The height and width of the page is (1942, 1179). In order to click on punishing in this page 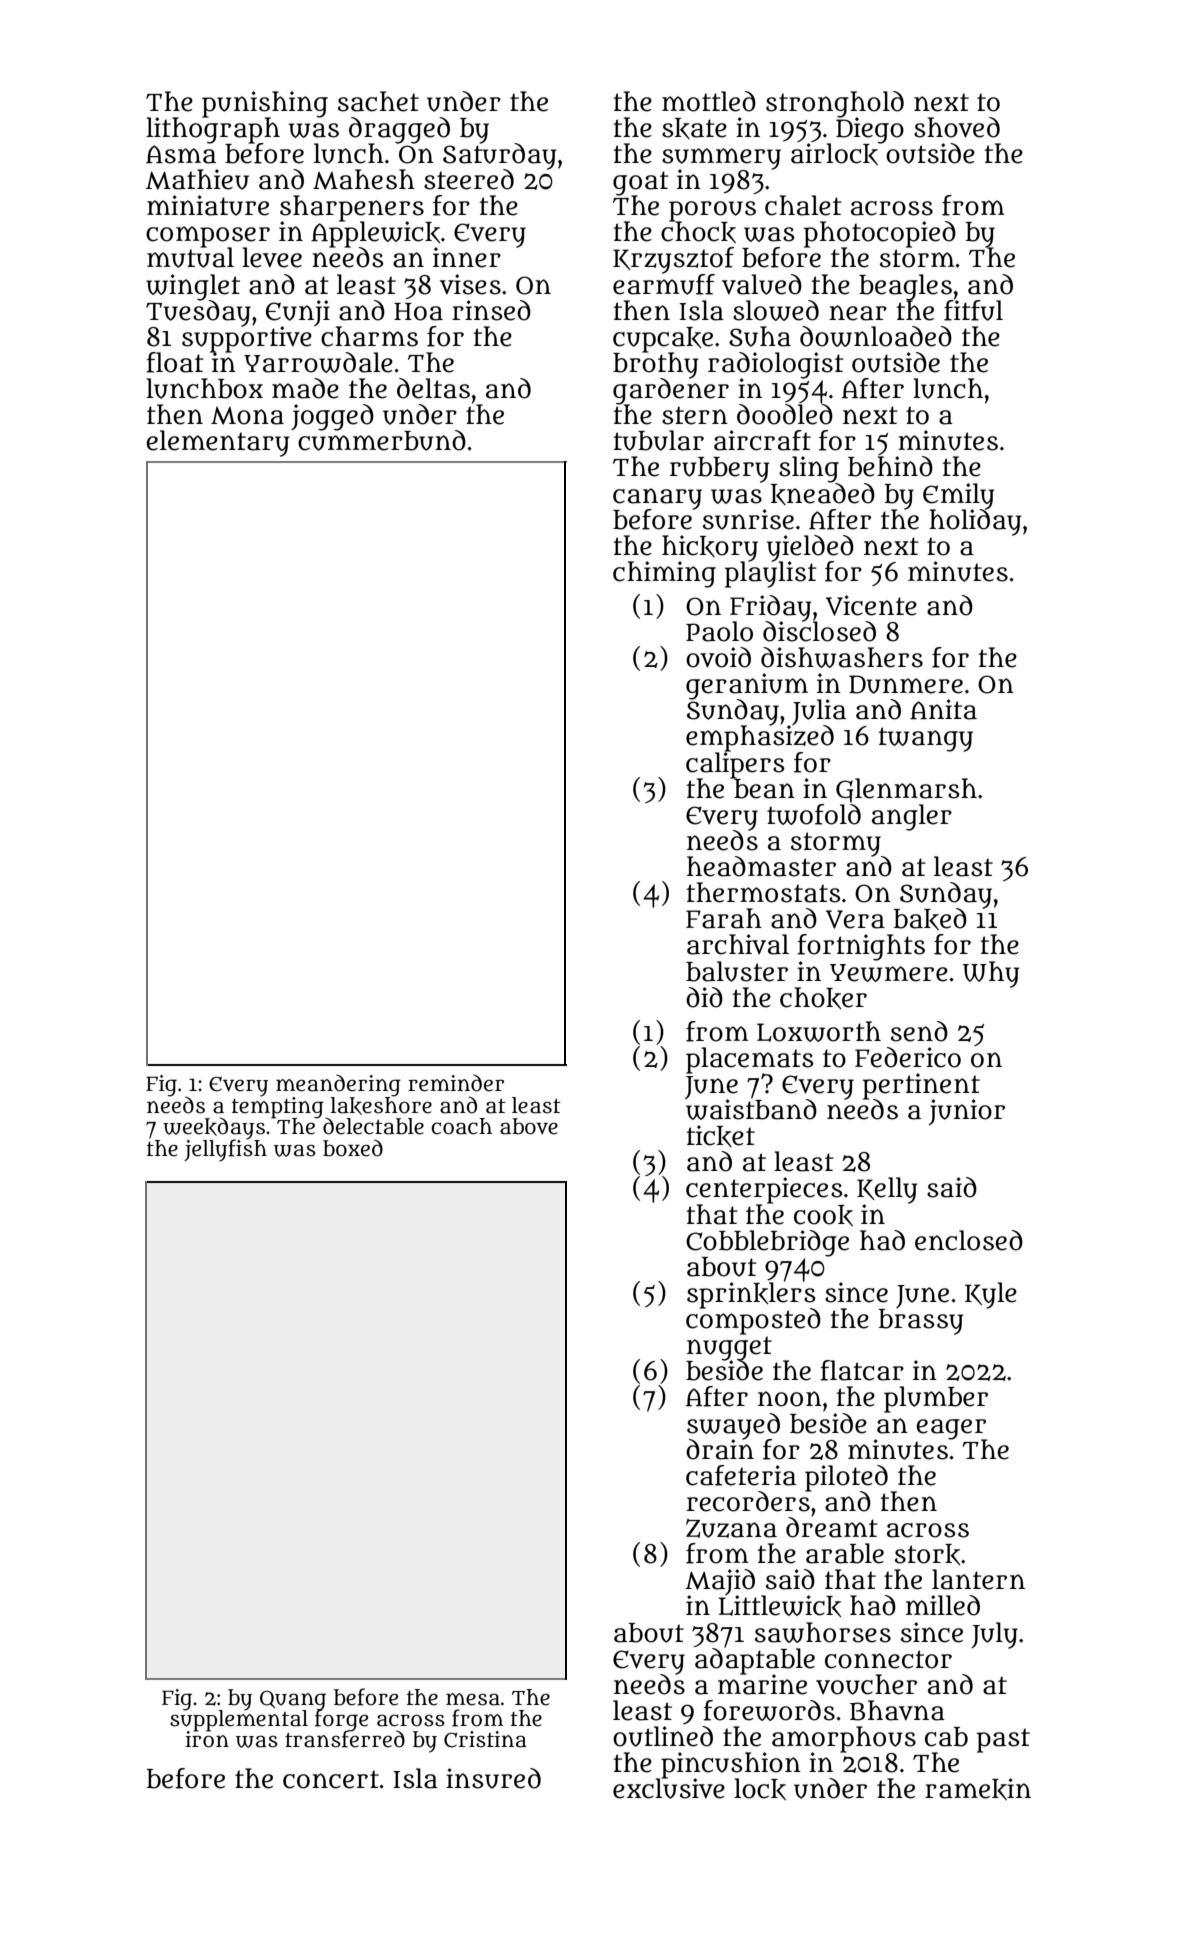, I will do `click(265, 104)`.
